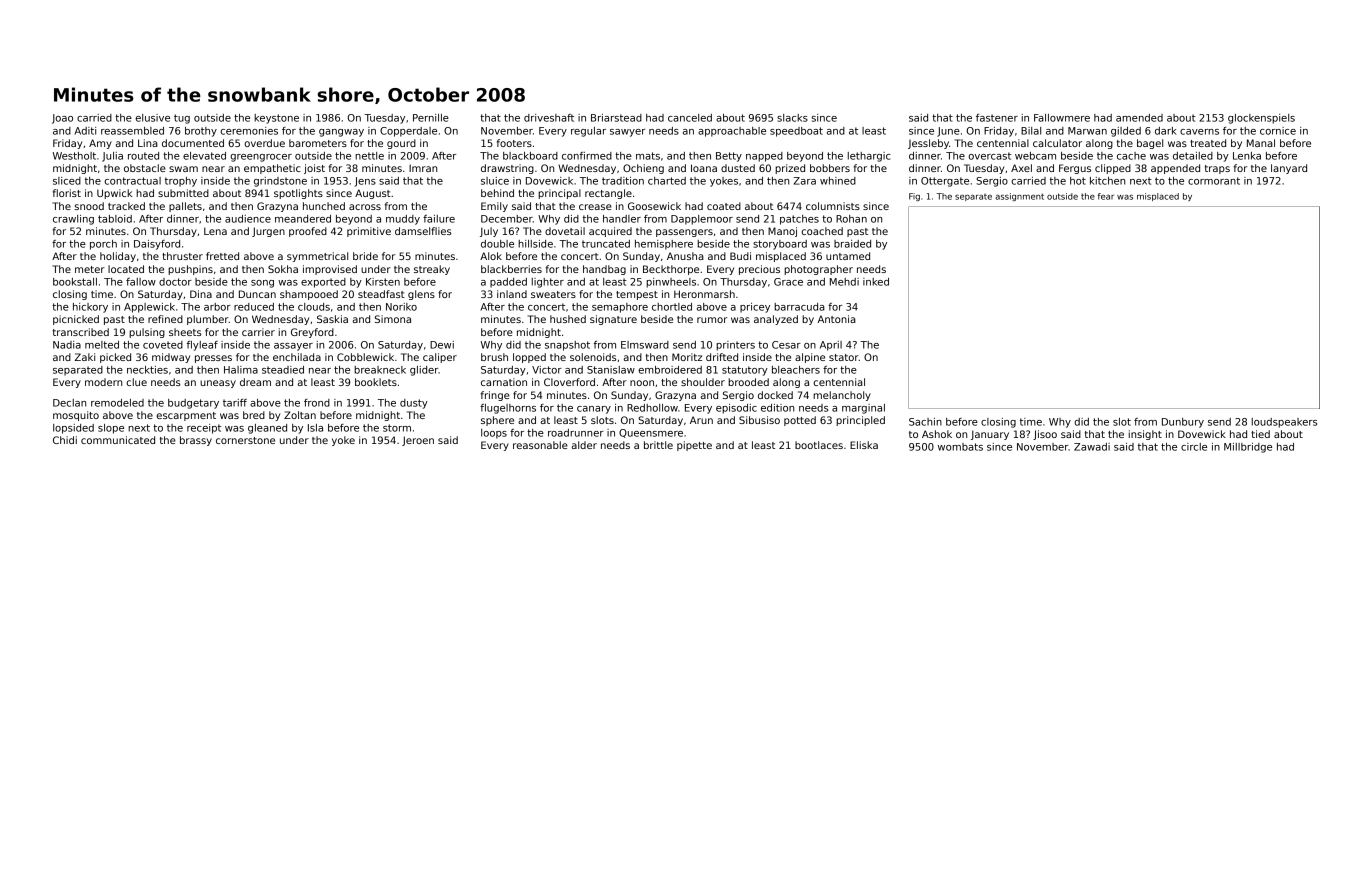 The image size is (1372, 887). Describe the element at coordinates (183, 193) in the screenshot. I see `submitted` at that location.
